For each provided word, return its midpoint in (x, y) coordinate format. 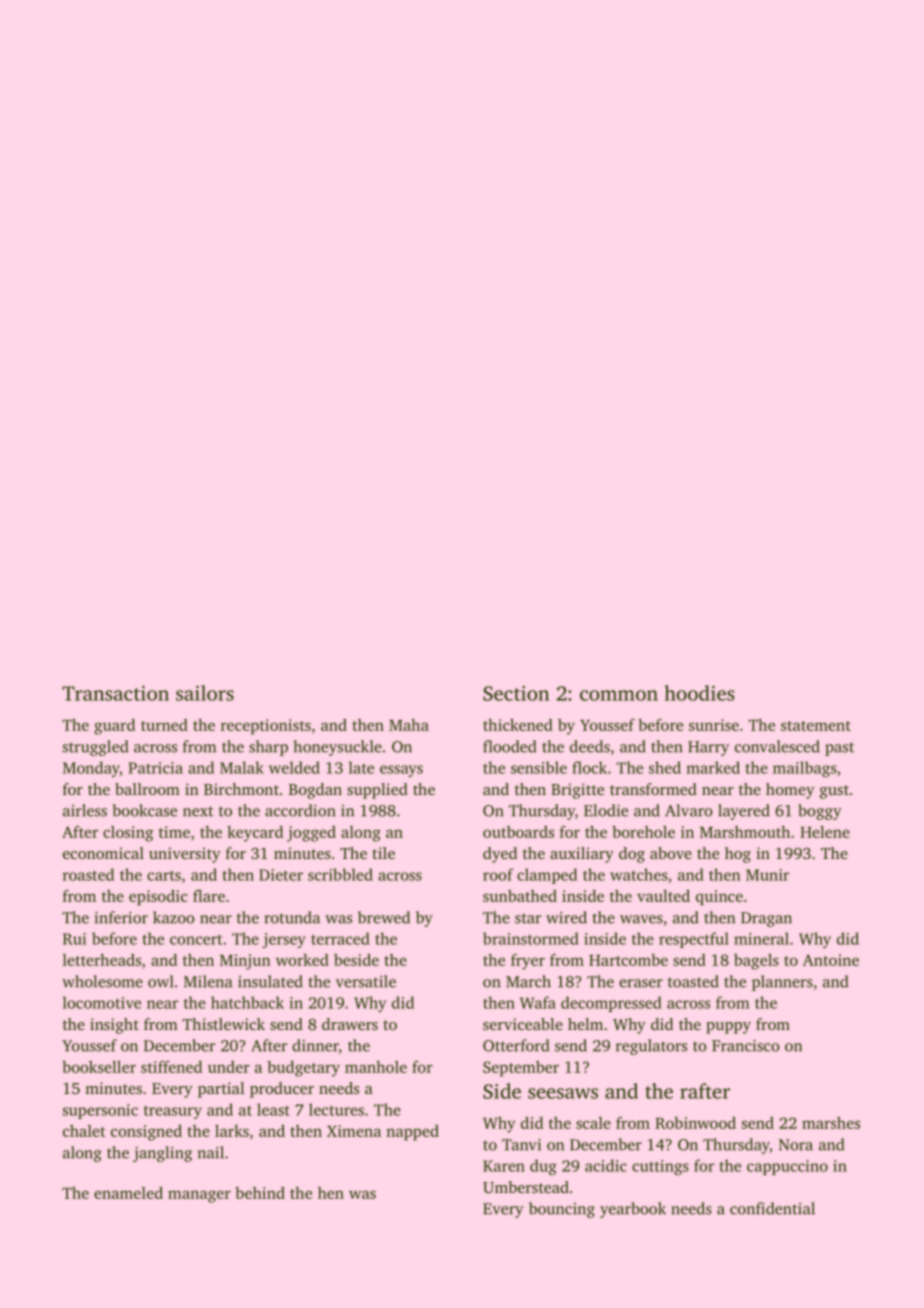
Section (516, 693)
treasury (173, 1112)
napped (412, 1133)
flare (209, 896)
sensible (539, 767)
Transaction (115, 693)
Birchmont (241, 789)
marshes (831, 1123)
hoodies (699, 693)
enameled (128, 1193)
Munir (767, 875)
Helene (825, 832)
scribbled (340, 874)
